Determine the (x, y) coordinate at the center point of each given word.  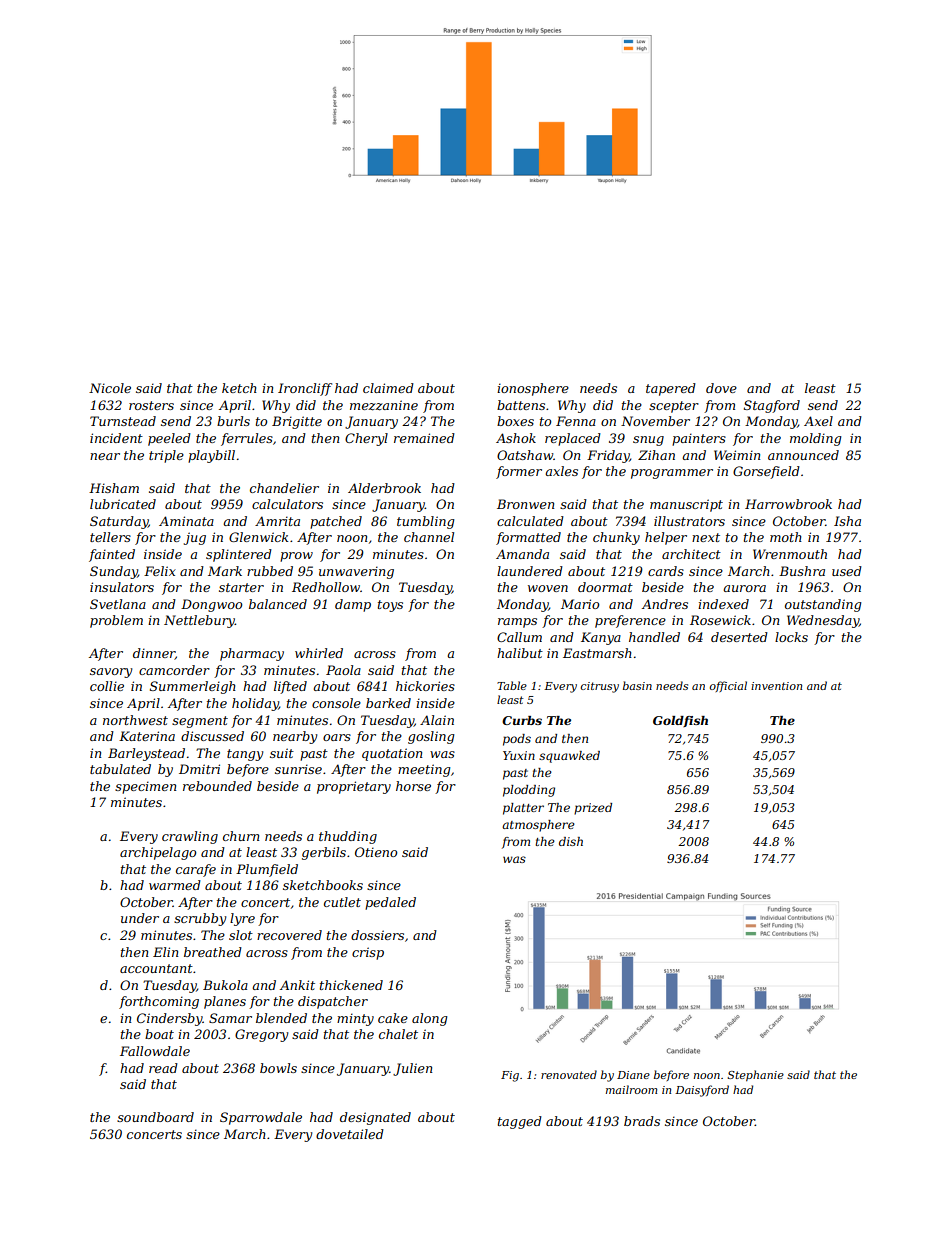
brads (642, 1121)
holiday (255, 704)
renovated (569, 1074)
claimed (388, 388)
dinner (154, 654)
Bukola (225, 985)
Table (512, 685)
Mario (580, 604)
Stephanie (755, 1075)
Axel (818, 421)
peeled (169, 439)
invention (776, 686)
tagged (520, 1122)
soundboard (155, 1117)
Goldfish (680, 721)
